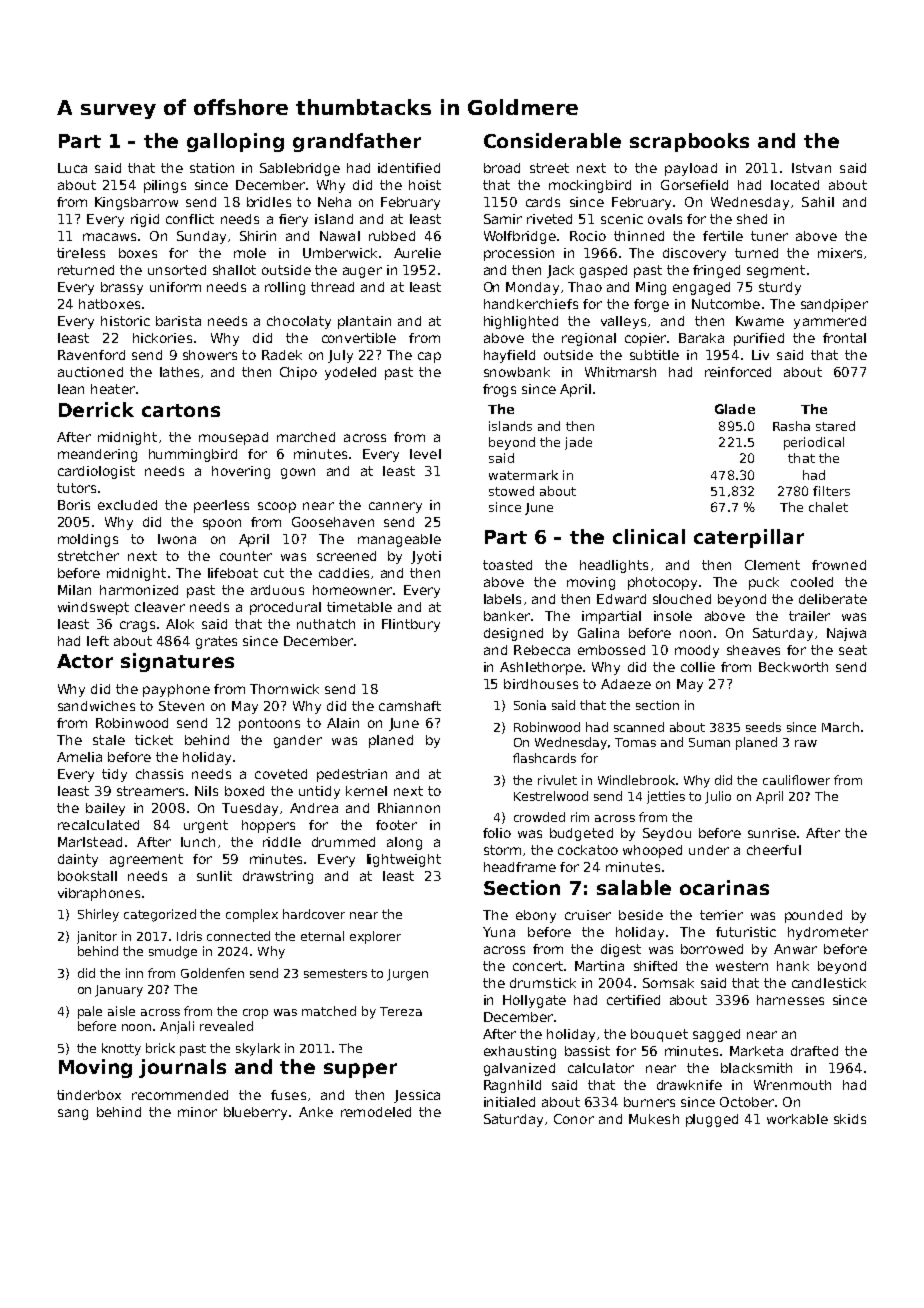 This screenshot has height=1308, width=924. I want to click on pale, so click(90, 1012).
